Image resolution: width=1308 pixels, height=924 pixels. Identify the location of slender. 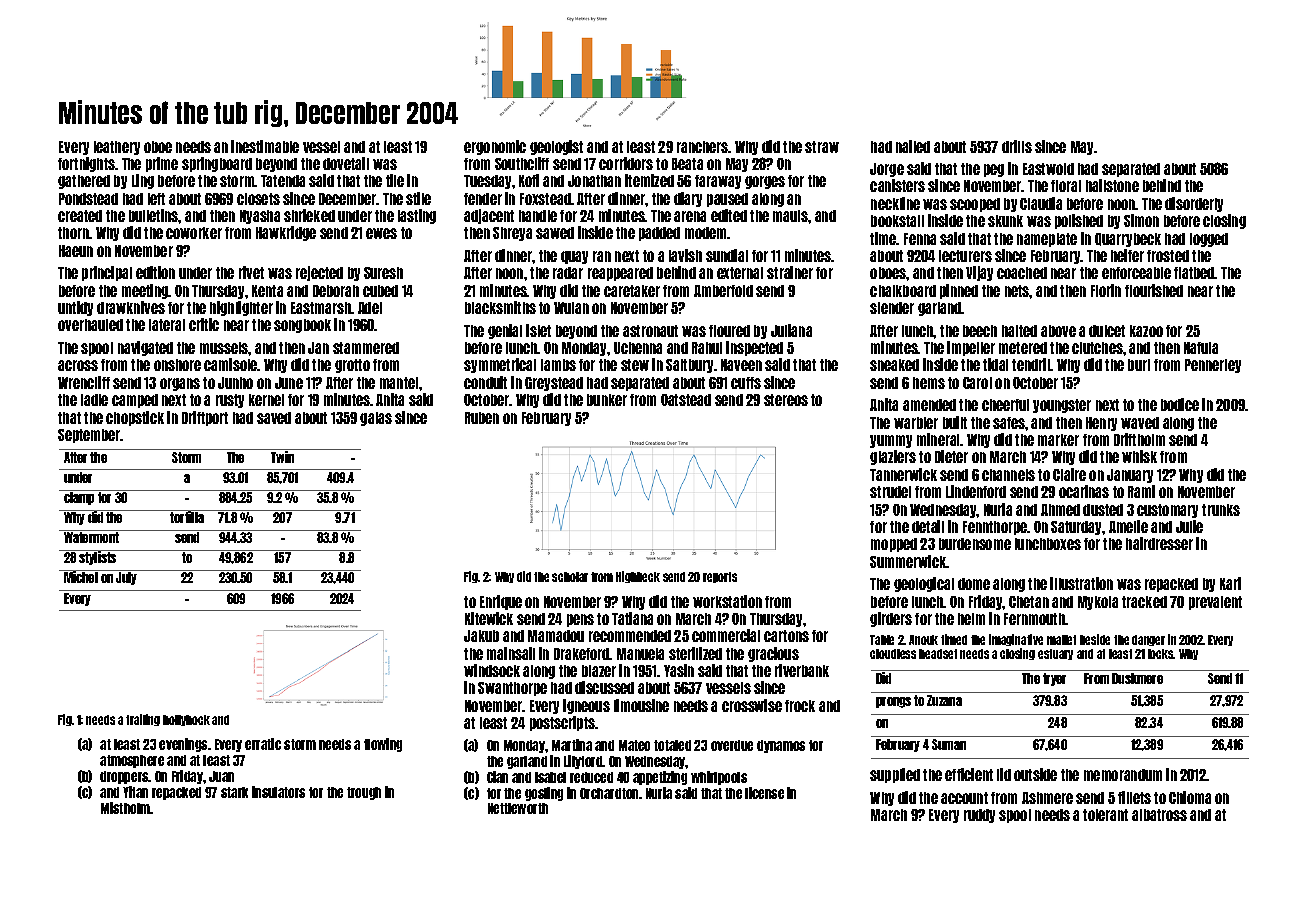
(892, 308).
